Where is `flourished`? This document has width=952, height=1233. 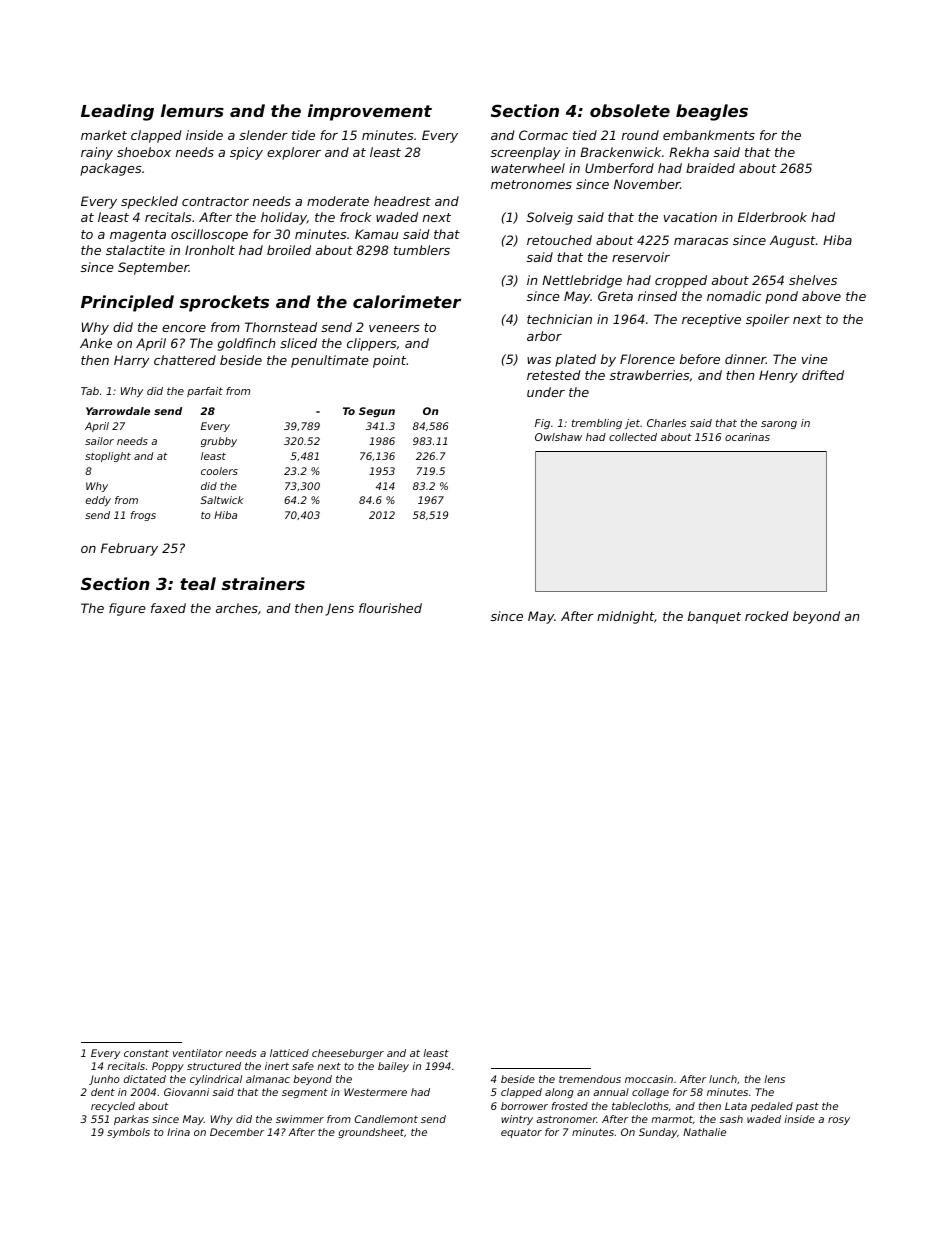 flourished is located at coordinates (390, 608).
